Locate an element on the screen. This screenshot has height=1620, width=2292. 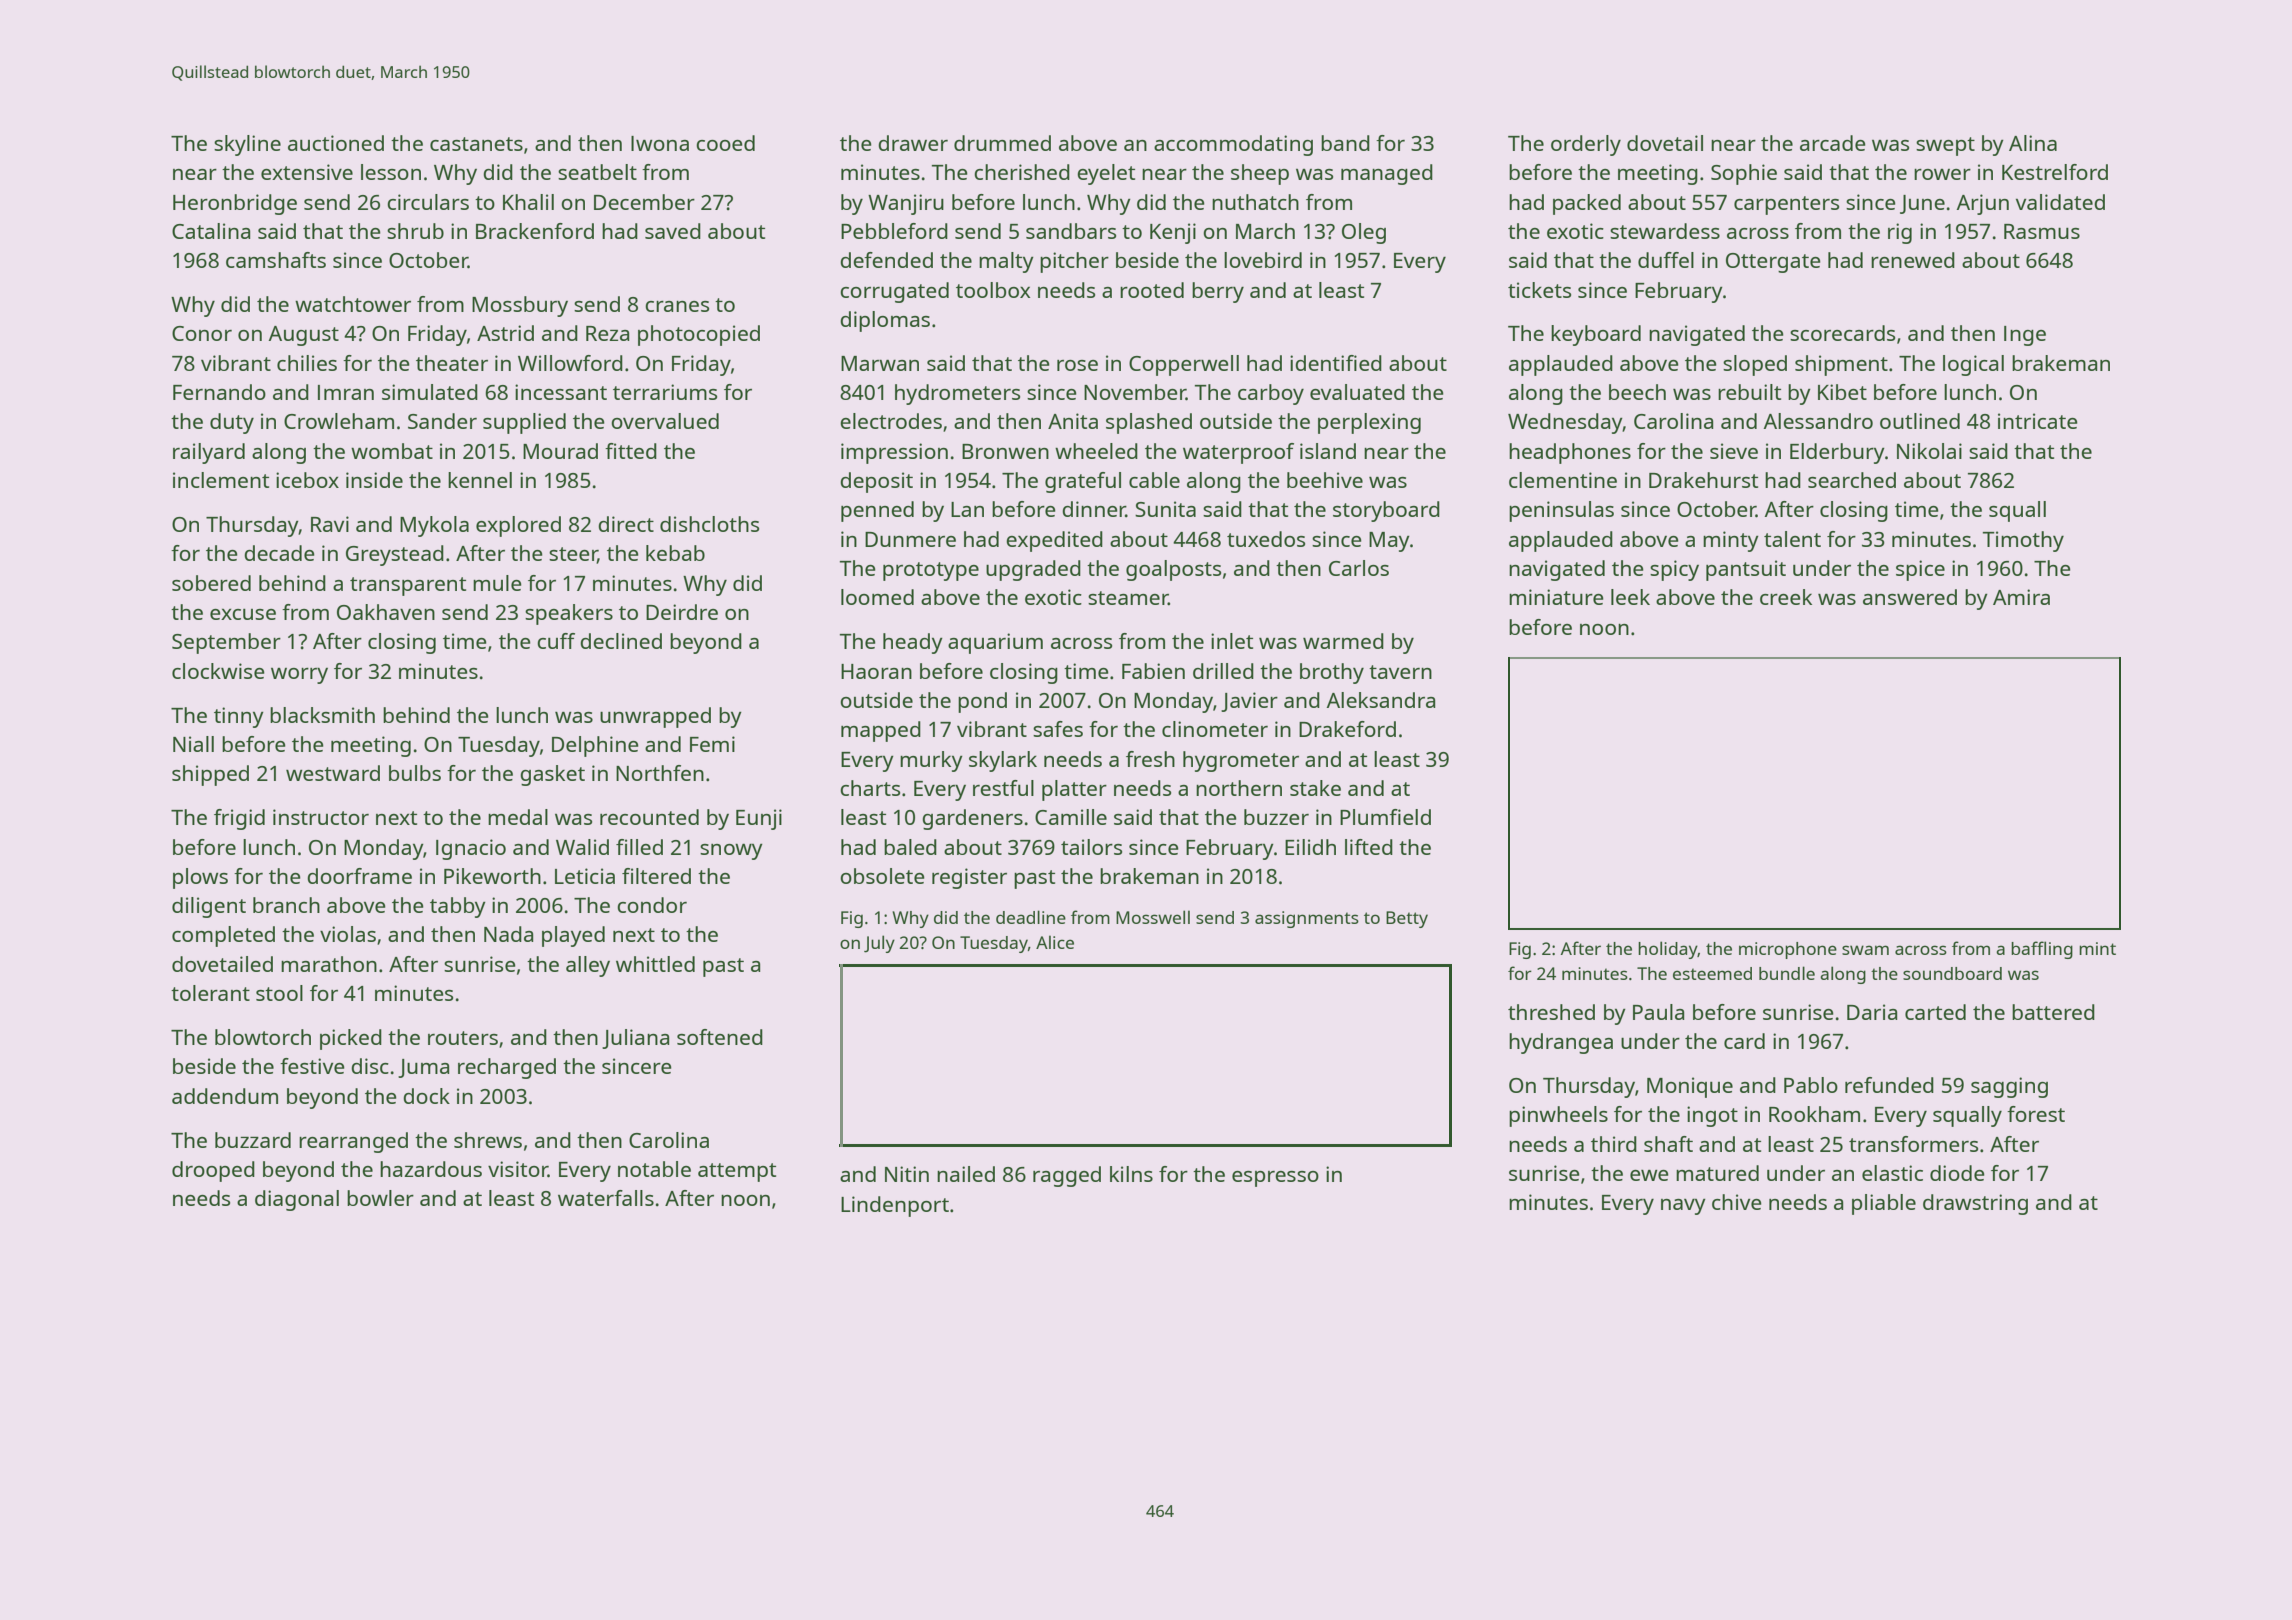
Inge is located at coordinates (2025, 336).
